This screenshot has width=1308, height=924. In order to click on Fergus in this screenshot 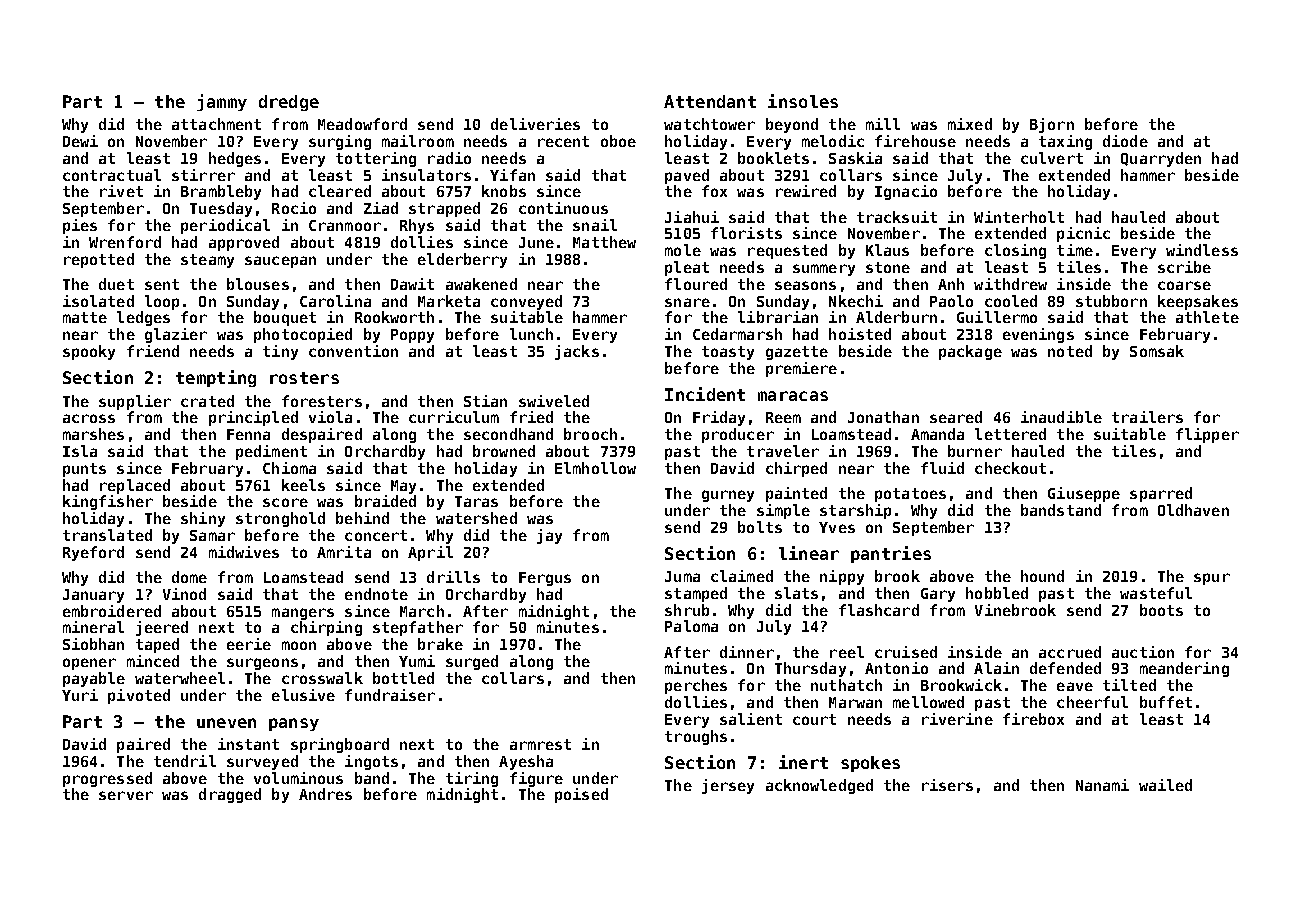, I will do `click(545, 579)`.
